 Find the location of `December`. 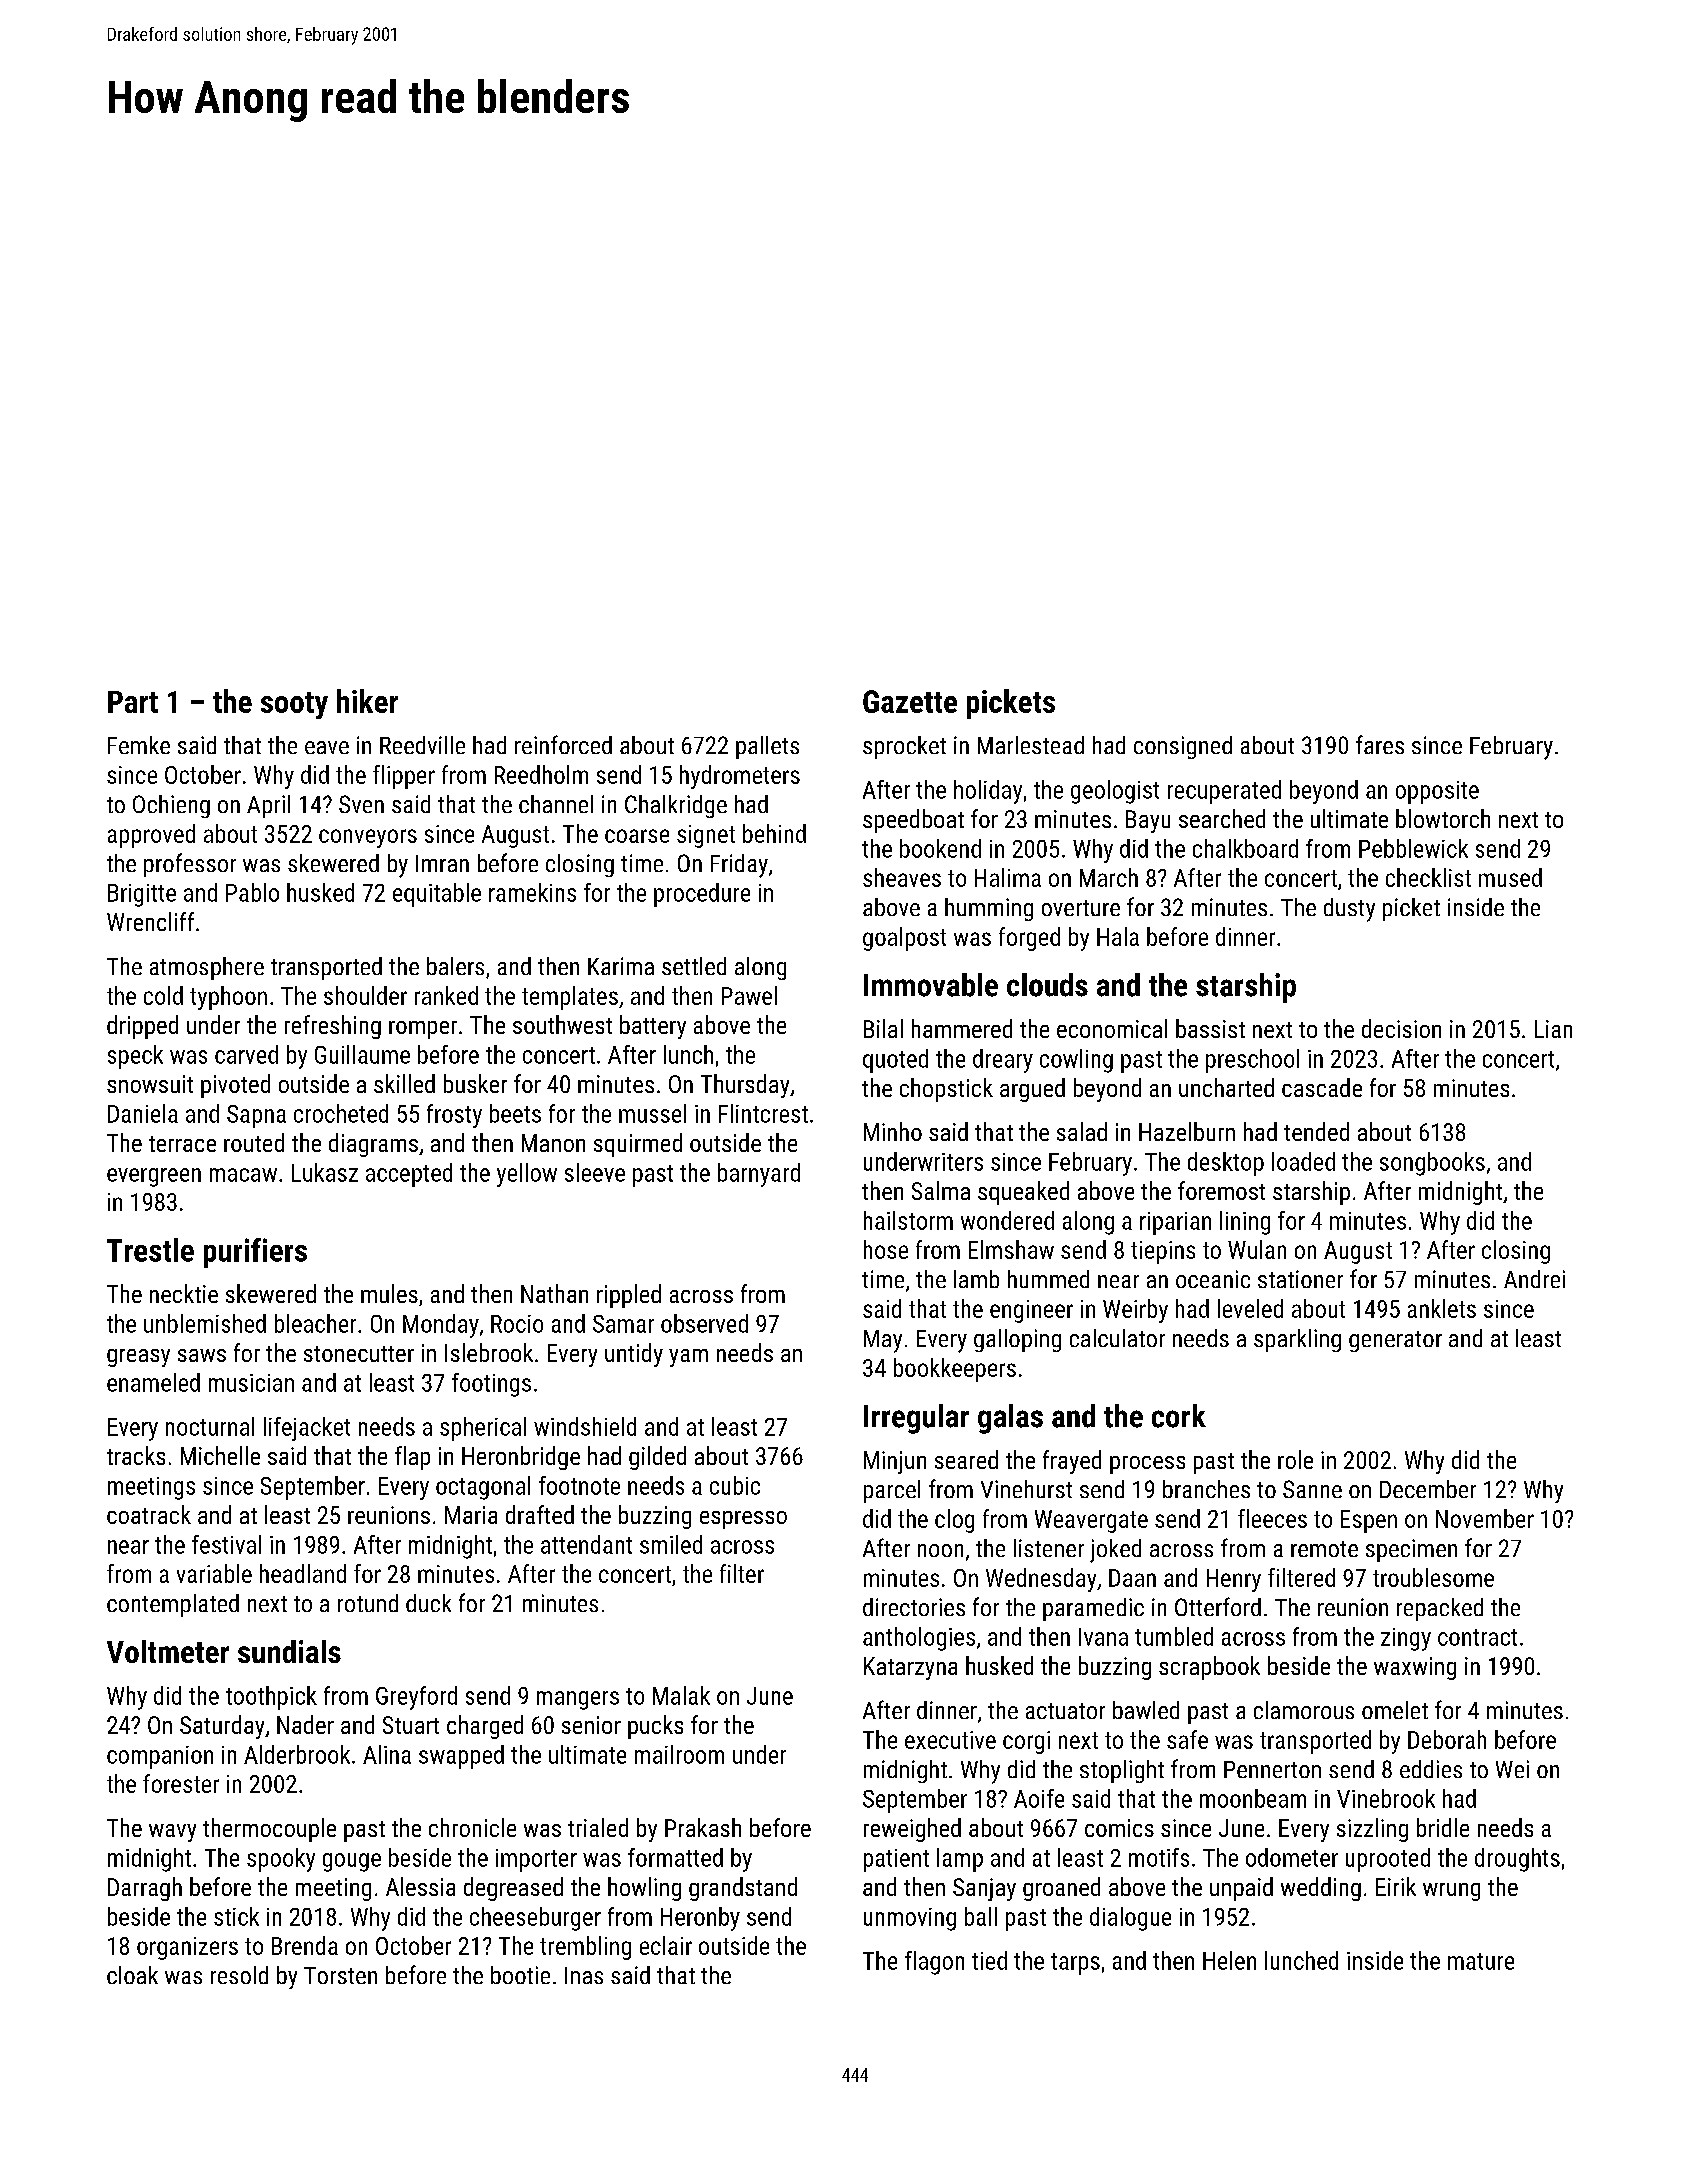

December is located at coordinates (1428, 1489).
